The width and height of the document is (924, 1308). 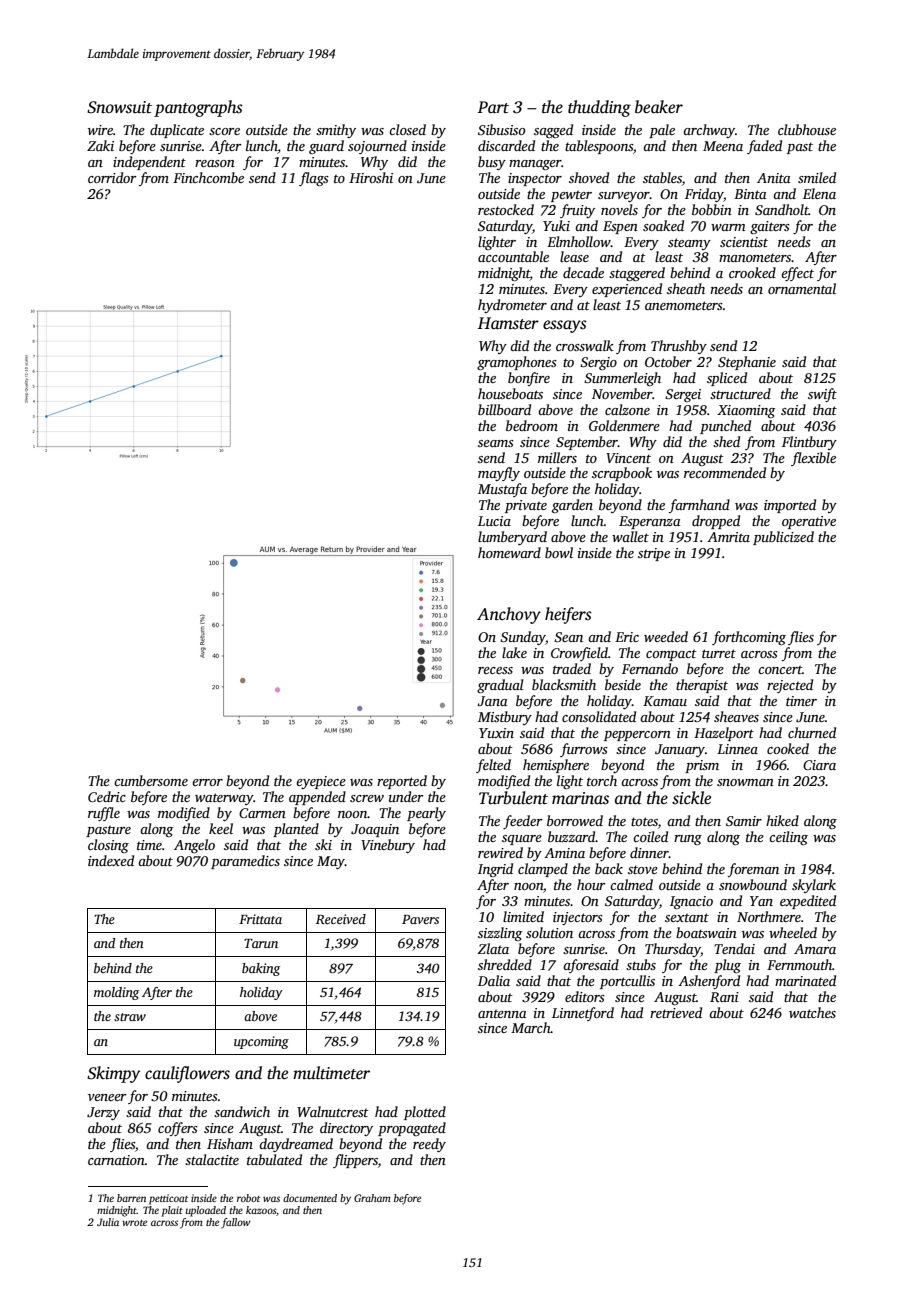 I want to click on rejected, so click(x=790, y=686).
